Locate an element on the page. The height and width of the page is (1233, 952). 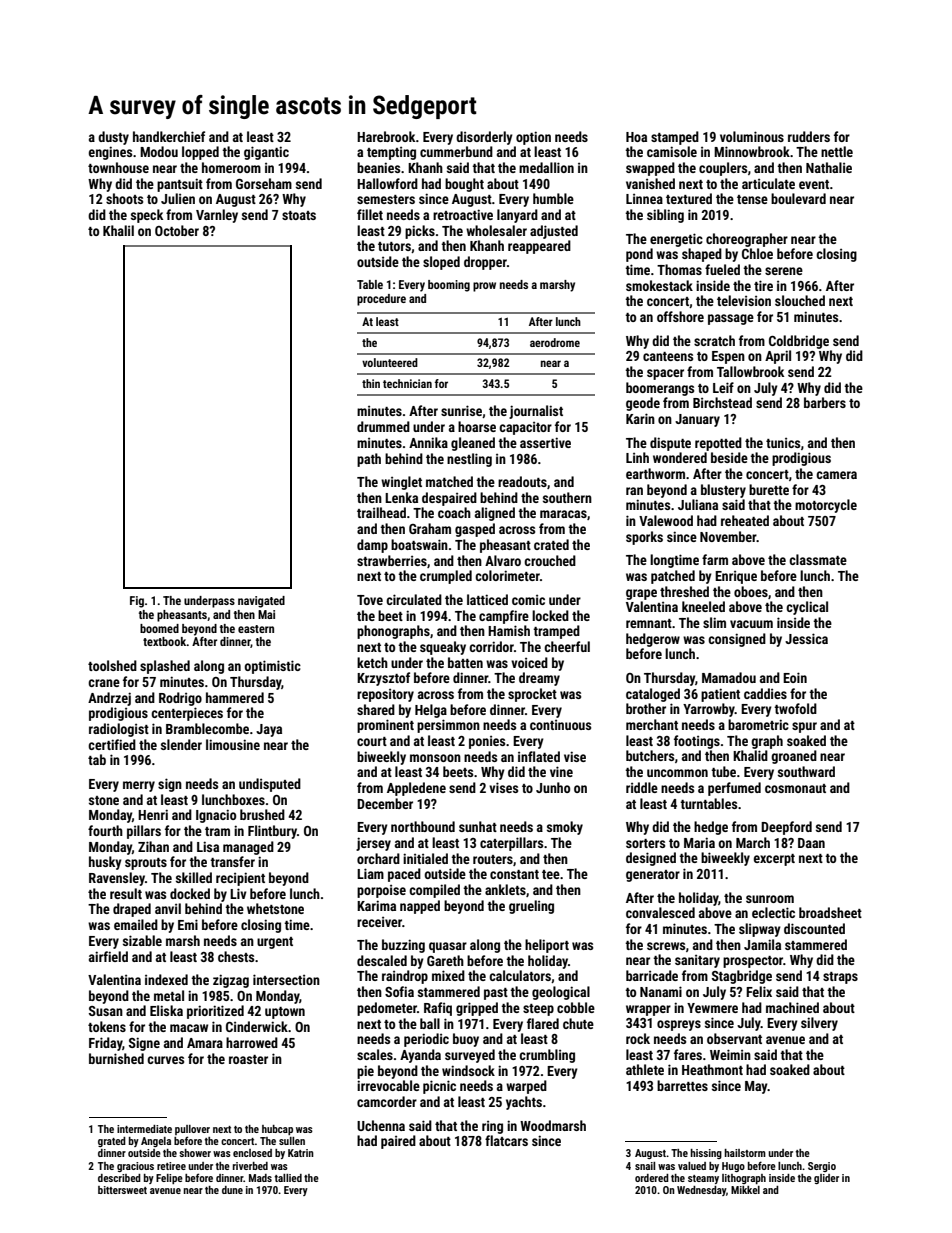
smoky is located at coordinates (565, 828).
